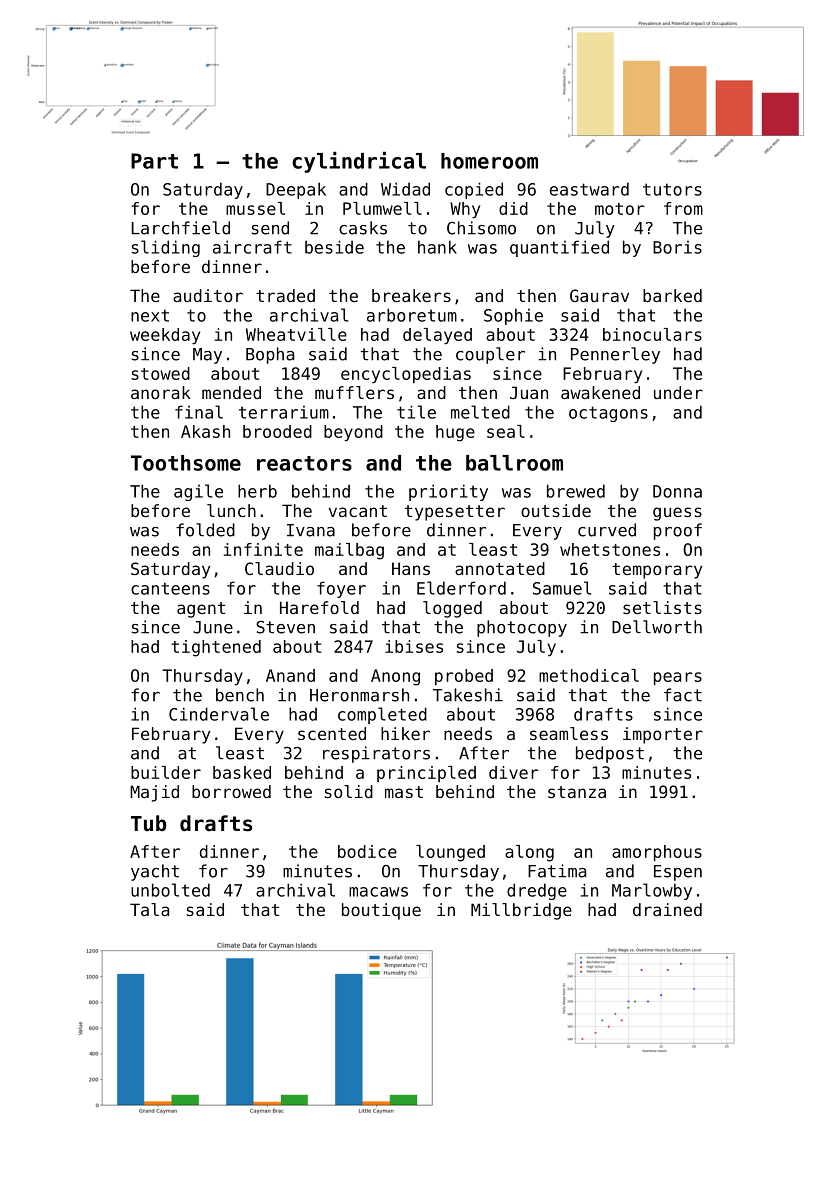  Describe the element at coordinates (359, 162) in the screenshot. I see `cylindrical` at that location.
